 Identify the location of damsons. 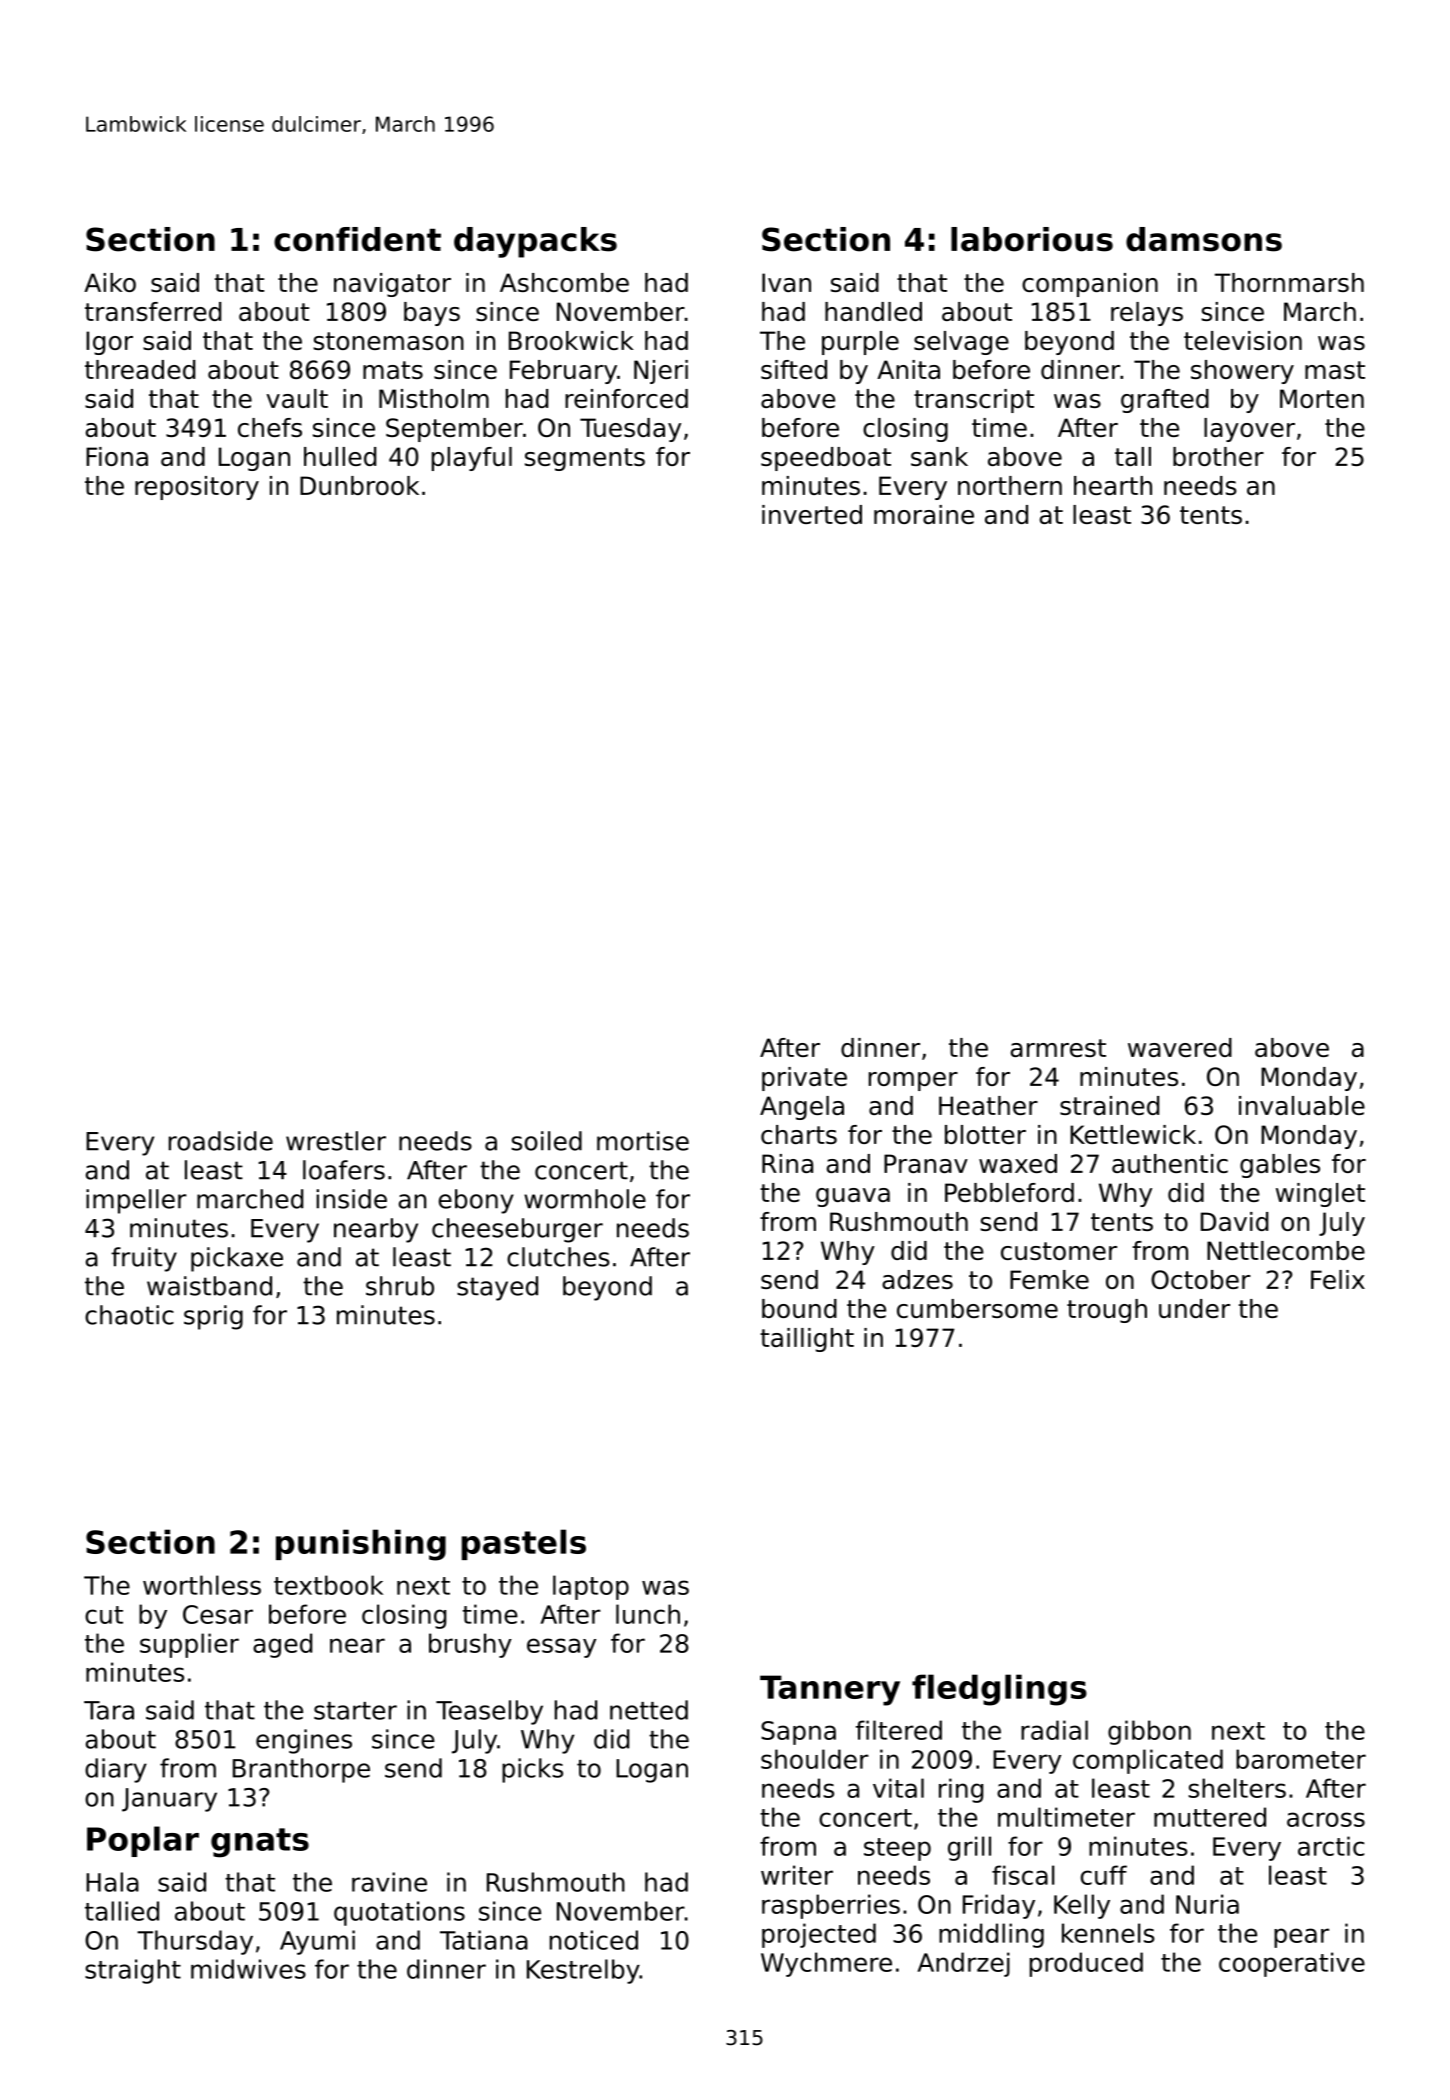
(1204, 239).
